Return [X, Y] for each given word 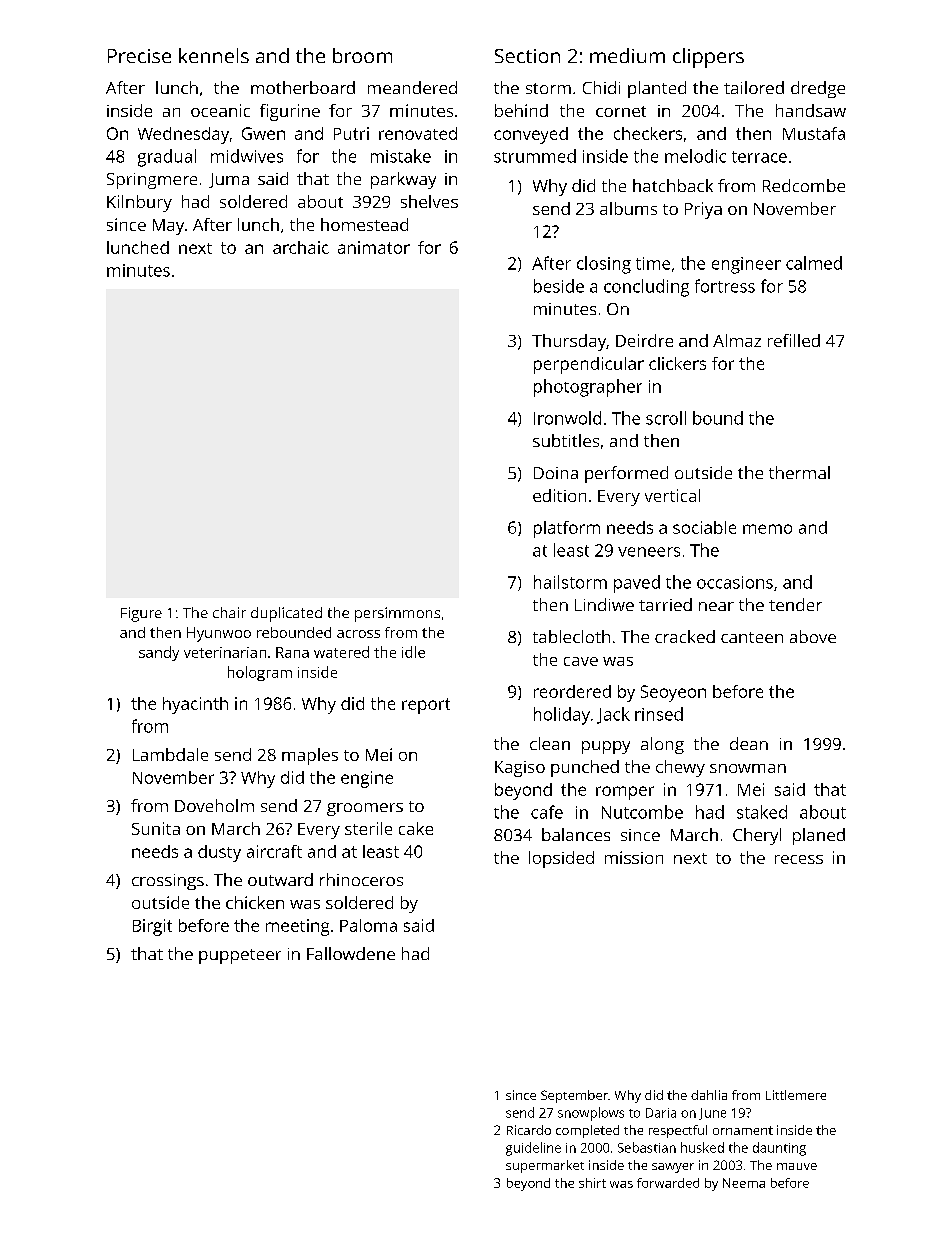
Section [527, 56]
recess [799, 859]
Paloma [368, 925]
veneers [649, 552]
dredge [818, 89]
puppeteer [240, 956]
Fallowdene [351, 953]
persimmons [397, 614]
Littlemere [796, 1095]
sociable [704, 527]
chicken [255, 902]
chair [229, 612]
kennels [214, 55]
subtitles [566, 440]
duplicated [286, 614]
